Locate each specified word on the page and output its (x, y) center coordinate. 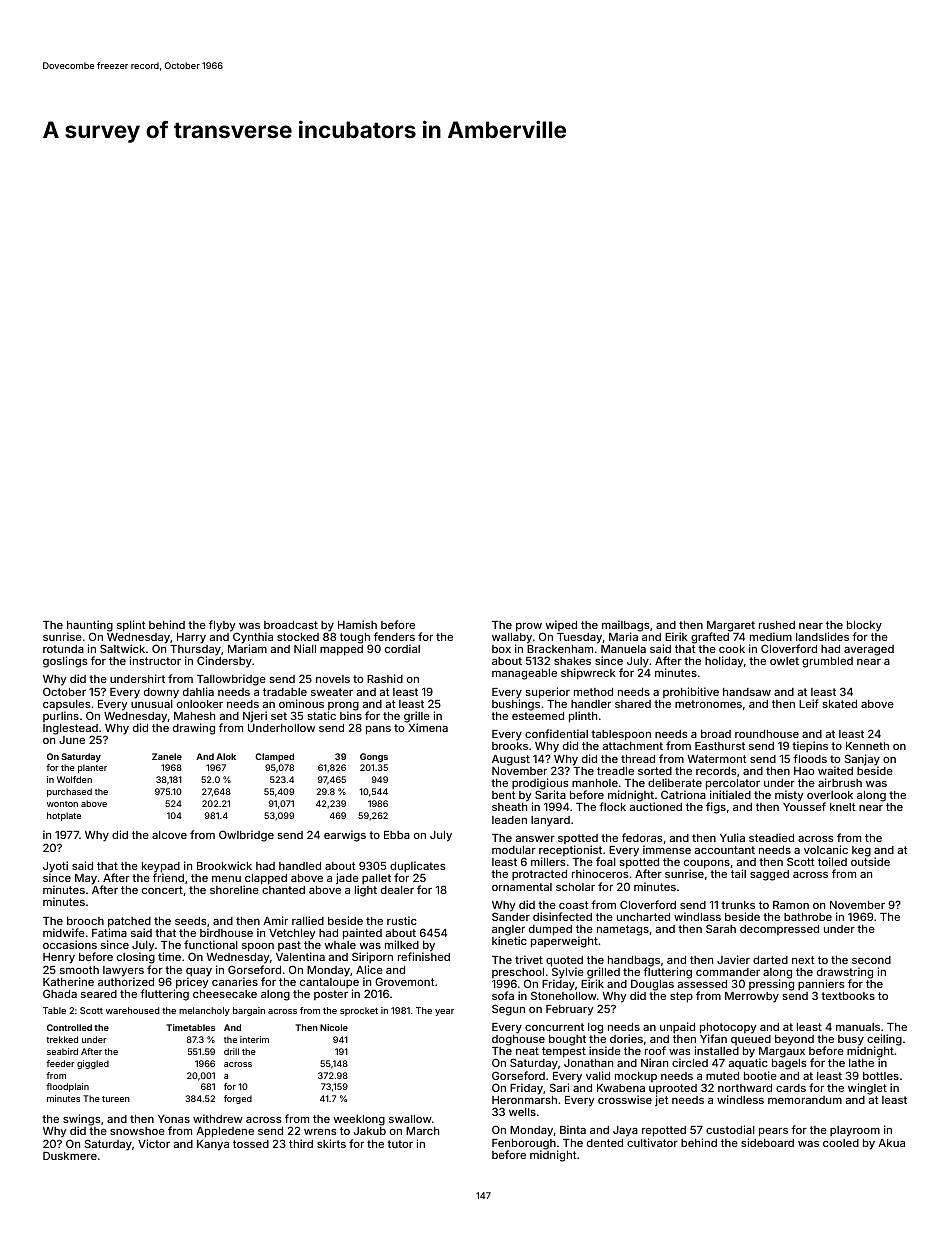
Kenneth (867, 746)
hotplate (64, 816)
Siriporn (372, 957)
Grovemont (405, 981)
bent (504, 795)
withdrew (218, 1118)
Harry (191, 638)
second (871, 960)
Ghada (60, 993)
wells (522, 1112)
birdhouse (226, 932)
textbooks (848, 996)
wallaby (512, 638)
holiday (724, 662)
